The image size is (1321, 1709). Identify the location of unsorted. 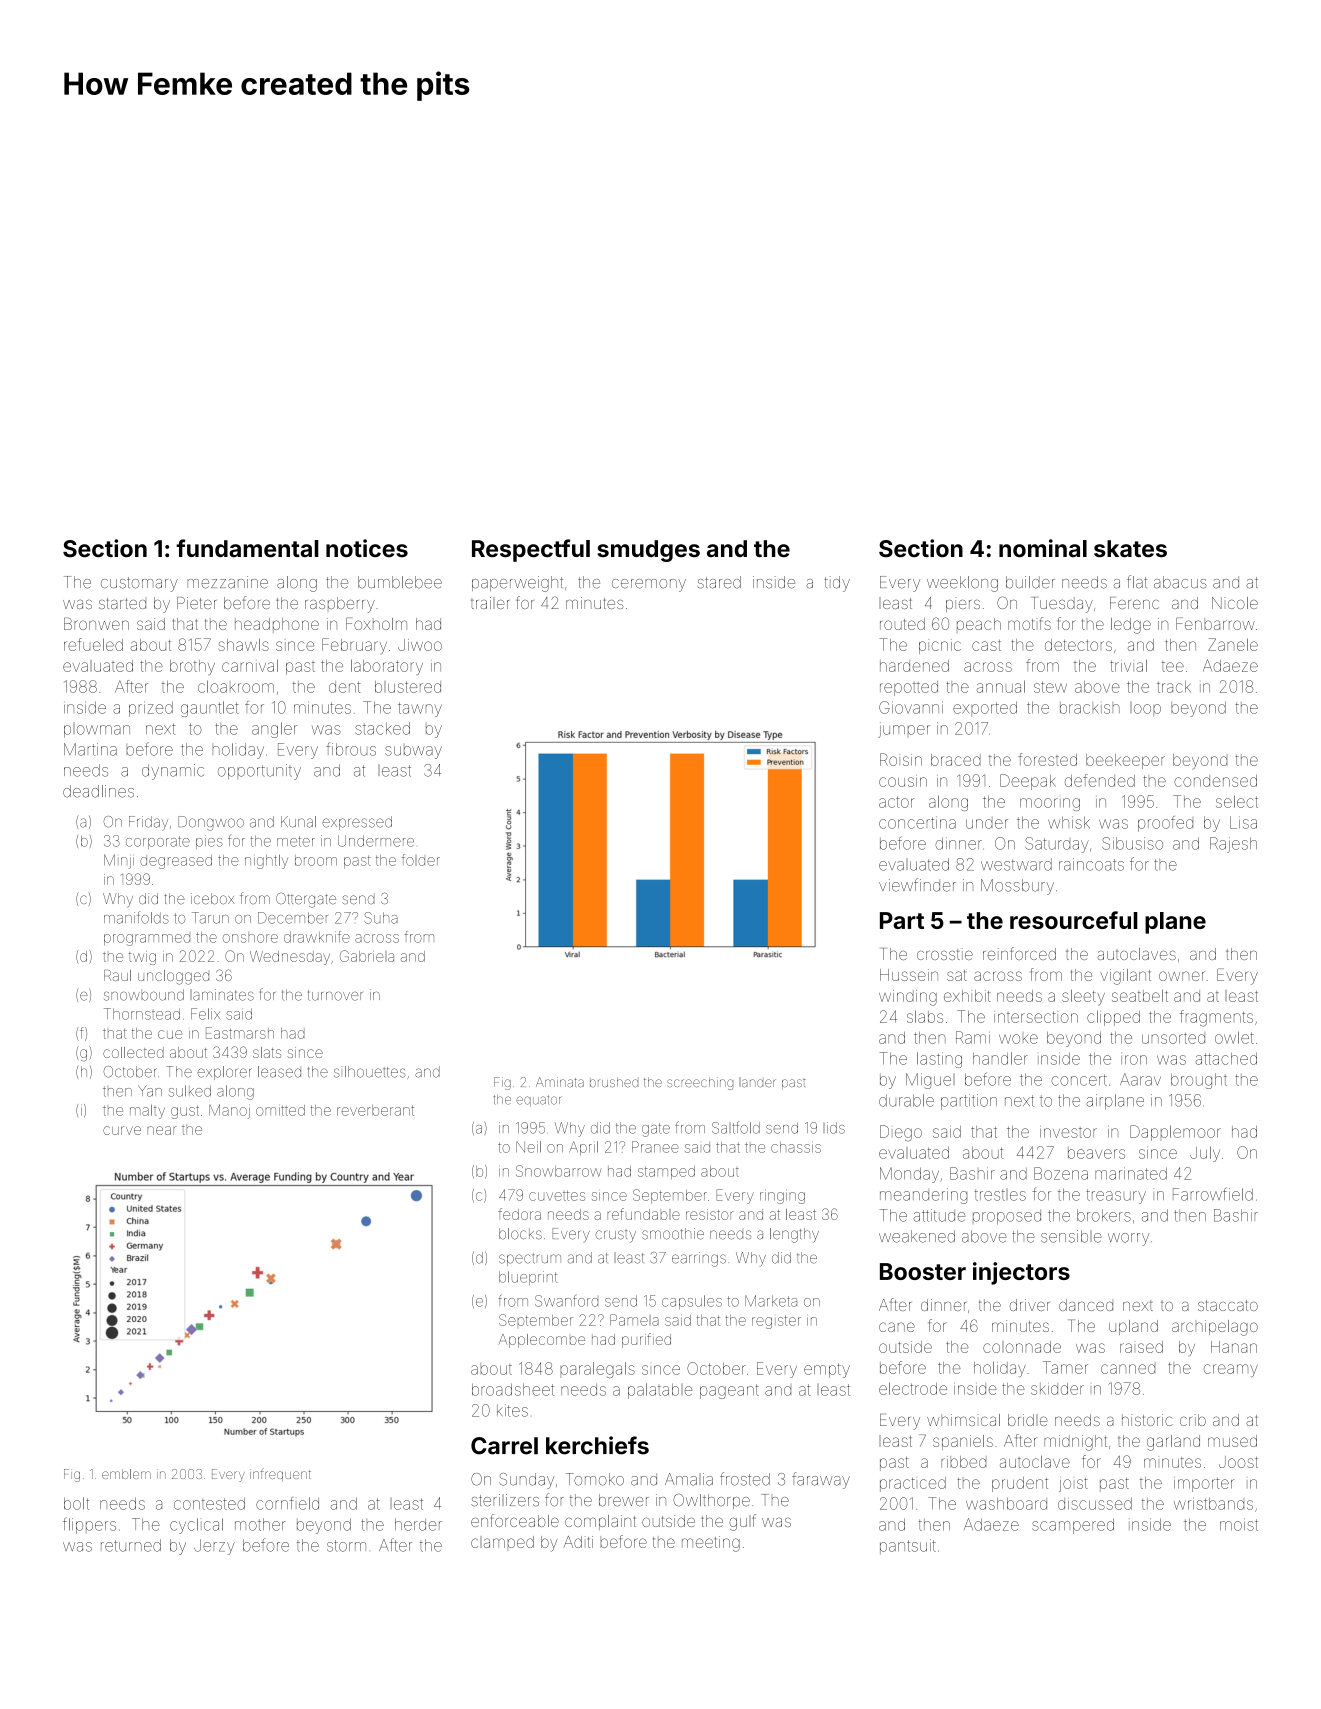
(1173, 1038).
